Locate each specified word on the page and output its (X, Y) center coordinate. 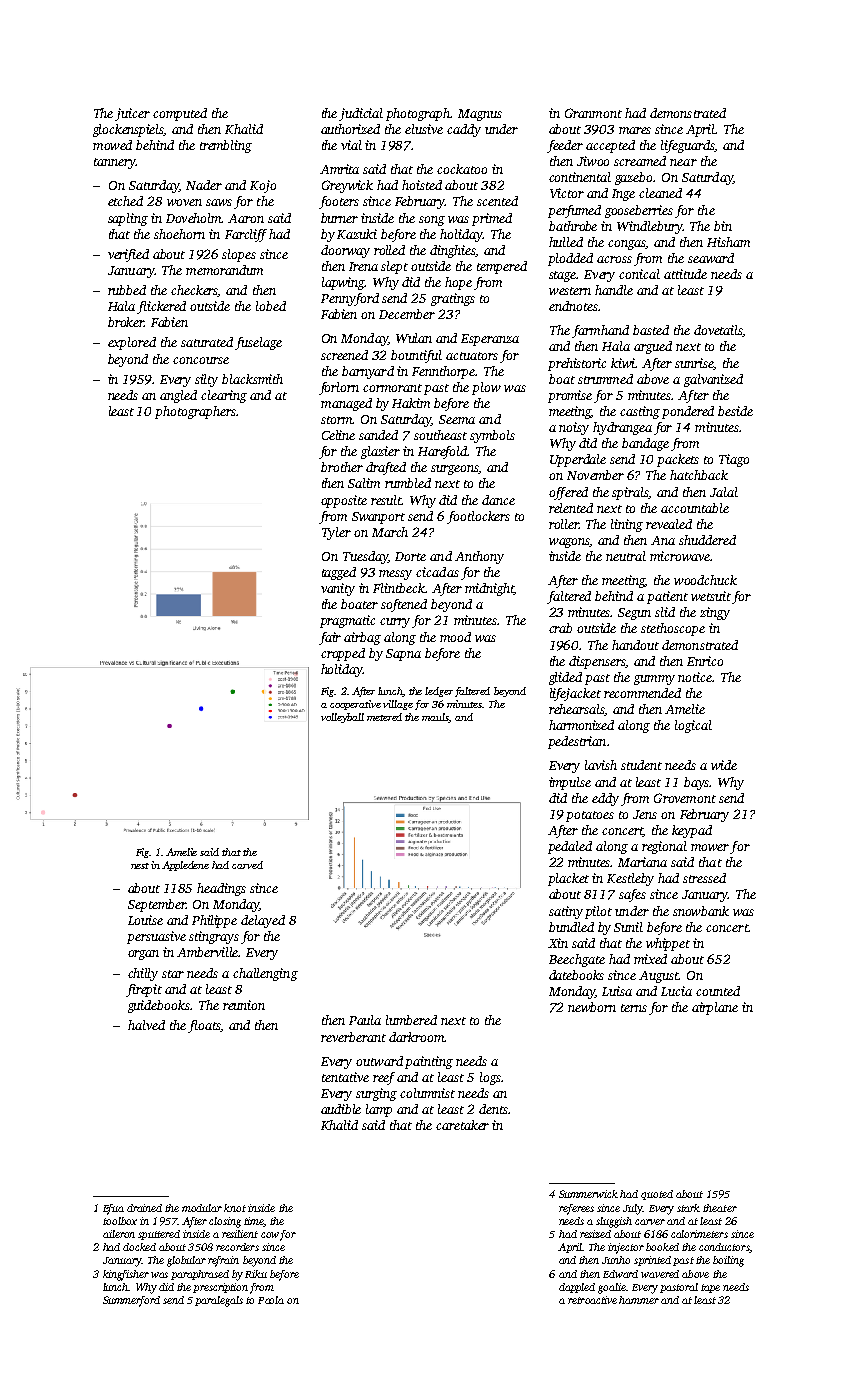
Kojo (263, 186)
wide (724, 765)
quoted (657, 1195)
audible (341, 1109)
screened (344, 355)
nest (140, 866)
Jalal (724, 492)
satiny (566, 912)
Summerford (131, 1301)
